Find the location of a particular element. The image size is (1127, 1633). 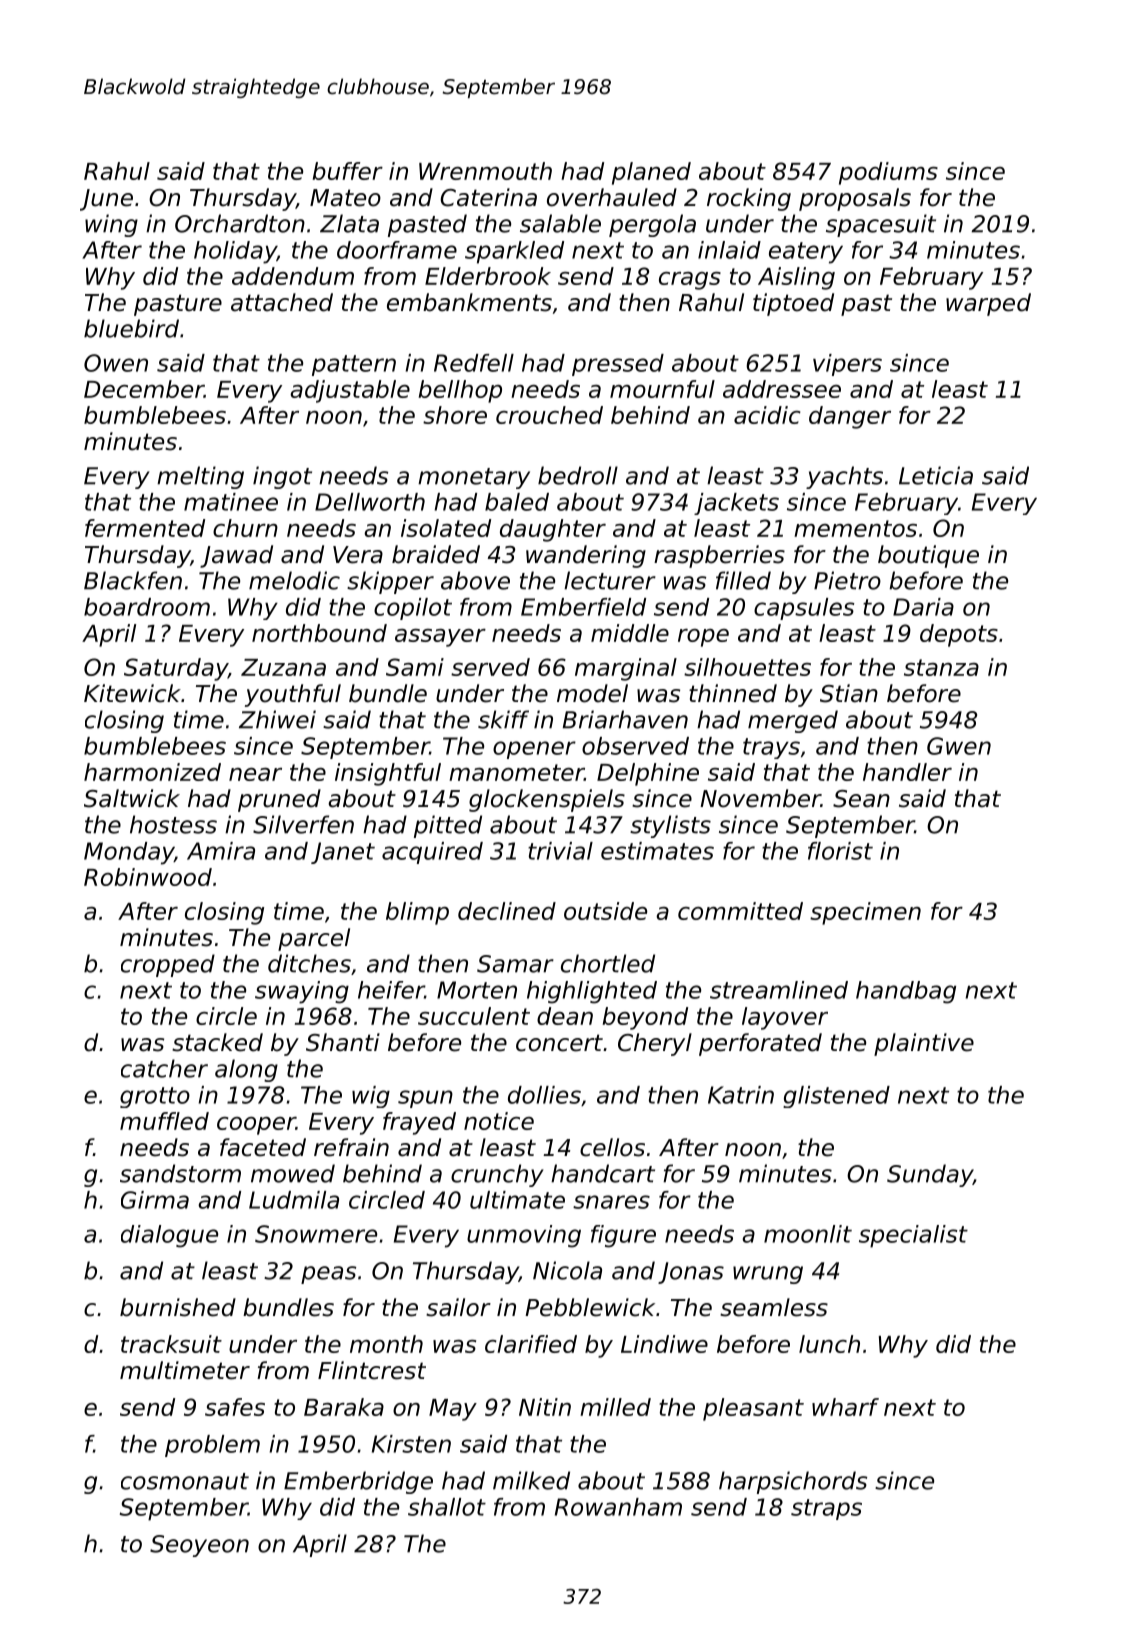

shallot is located at coordinates (447, 1507).
